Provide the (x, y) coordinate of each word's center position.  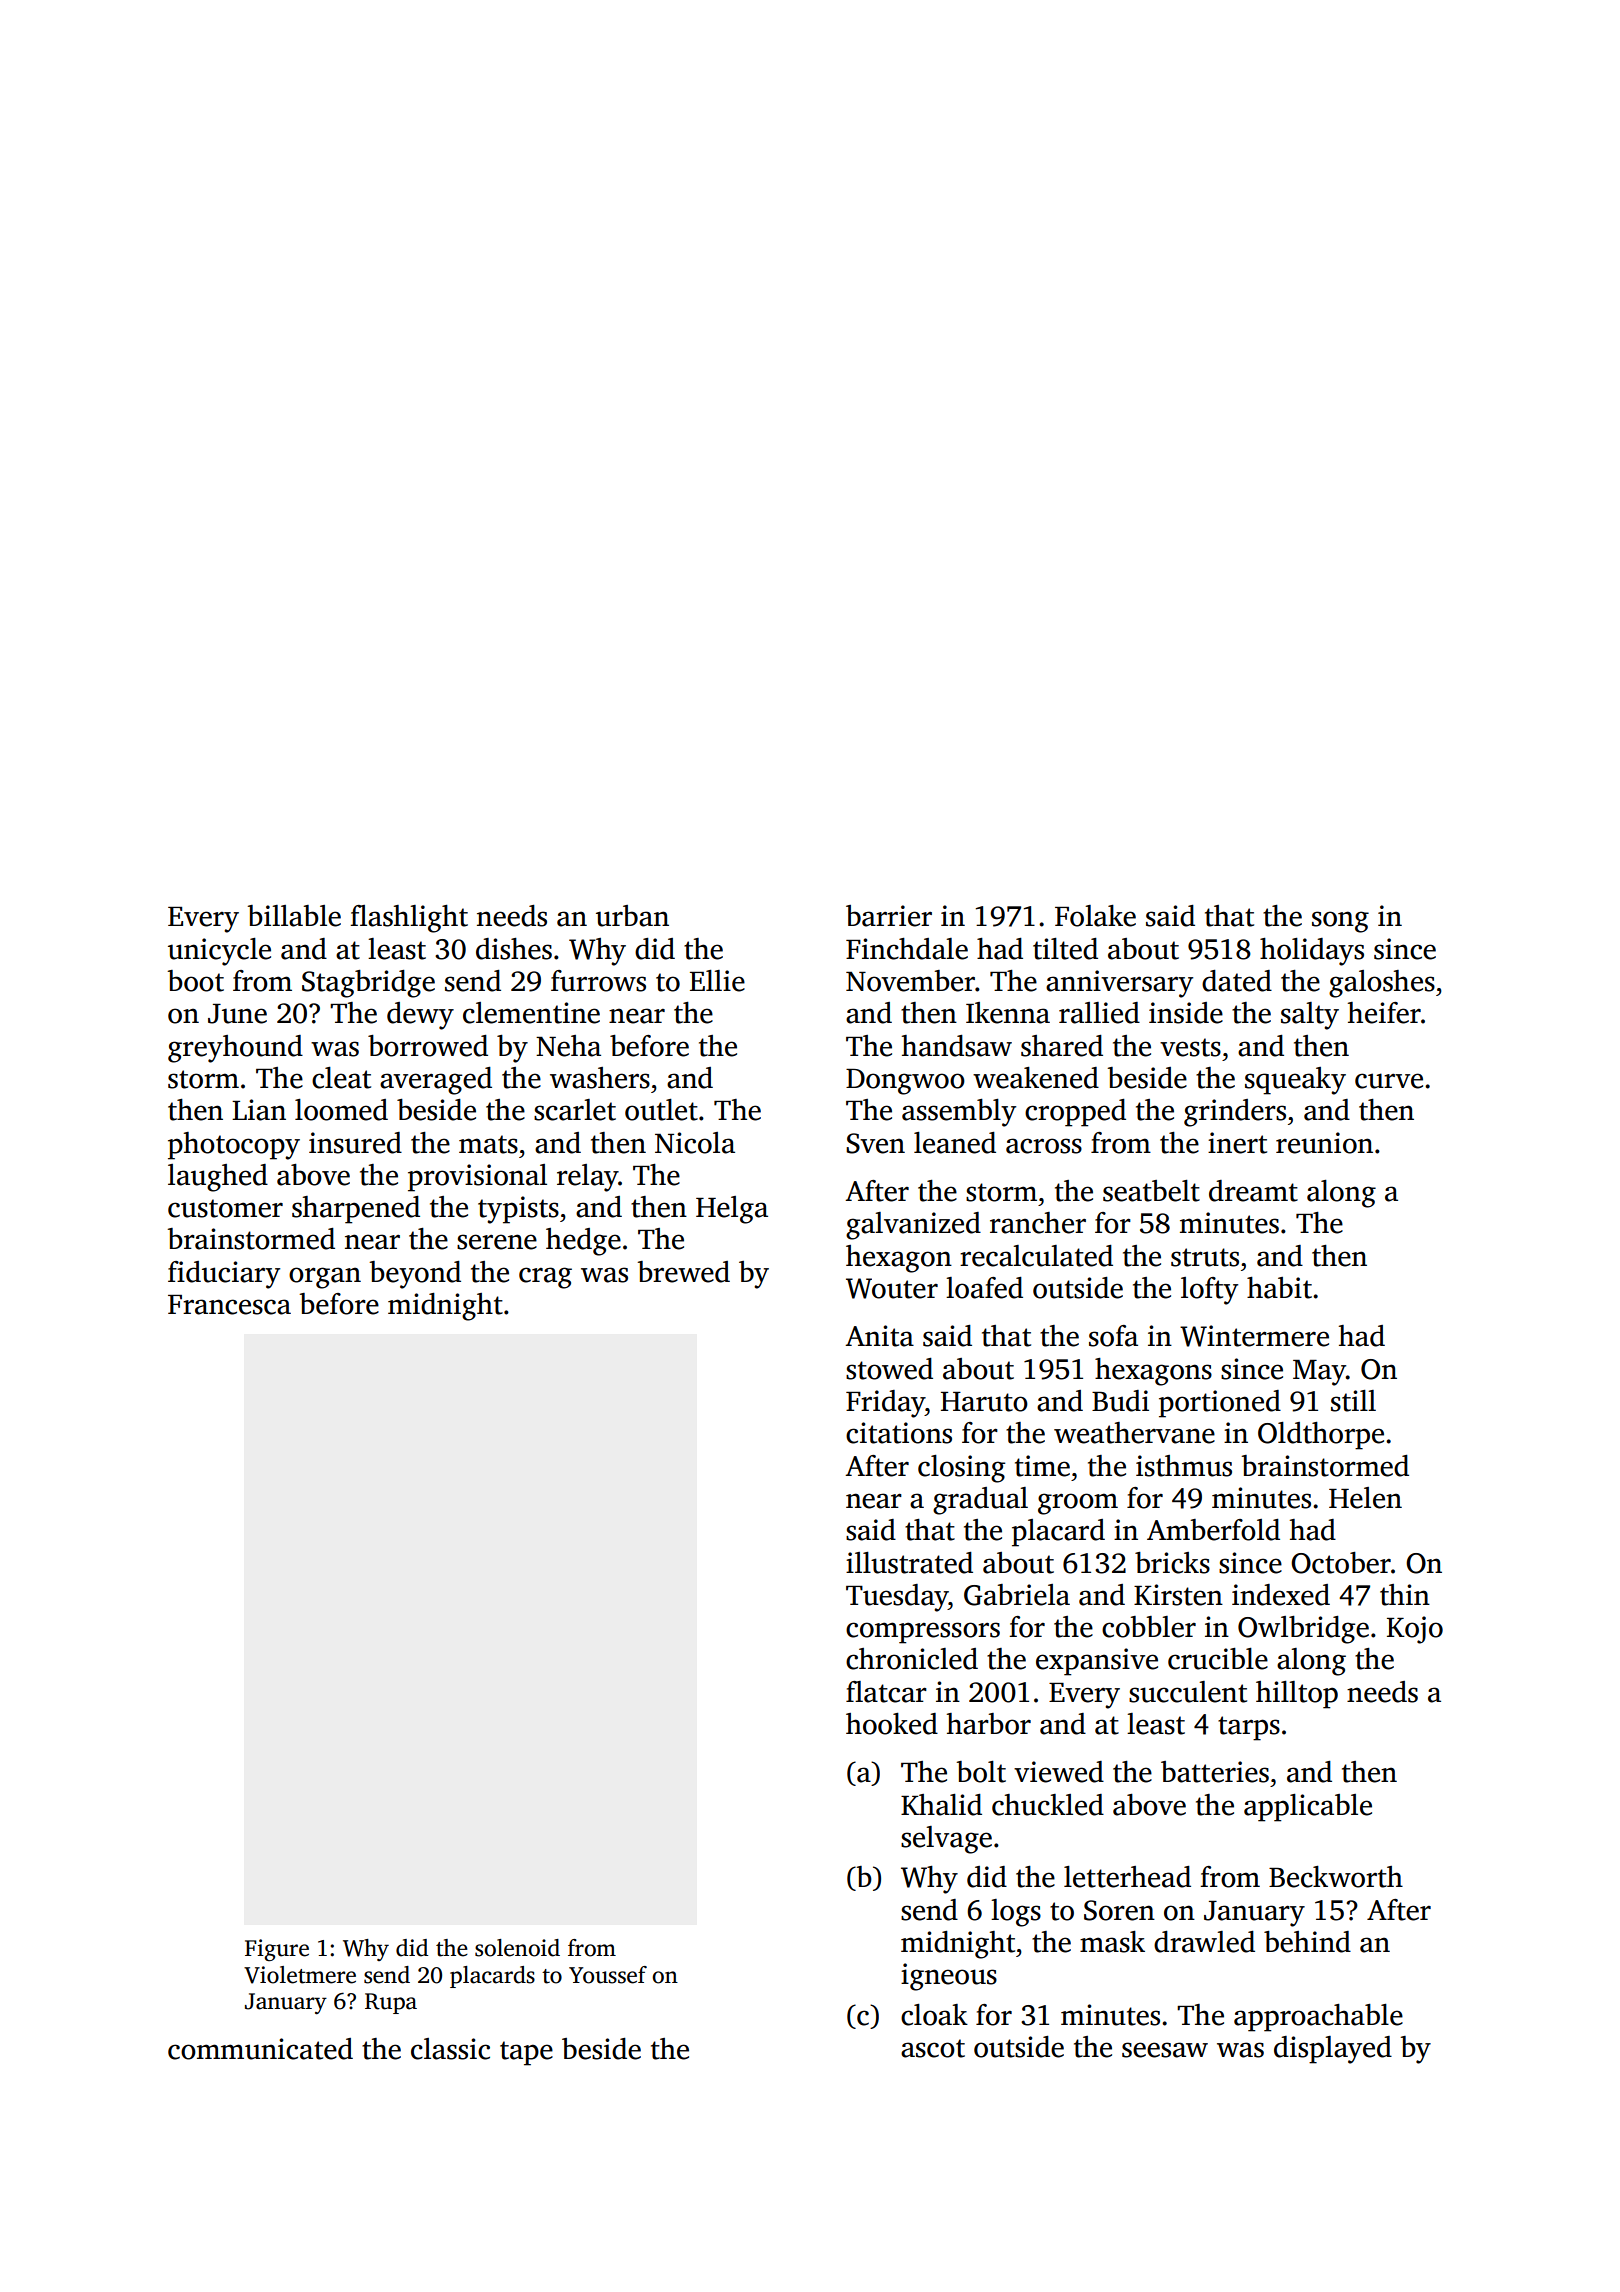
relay (587, 1178)
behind (1307, 1942)
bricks (1172, 1563)
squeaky (1295, 1081)
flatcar (886, 1692)
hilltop (1297, 1695)
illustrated (909, 1563)
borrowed (428, 1046)
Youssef (608, 1975)
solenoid (517, 1948)
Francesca (229, 1305)
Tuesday (897, 1598)
